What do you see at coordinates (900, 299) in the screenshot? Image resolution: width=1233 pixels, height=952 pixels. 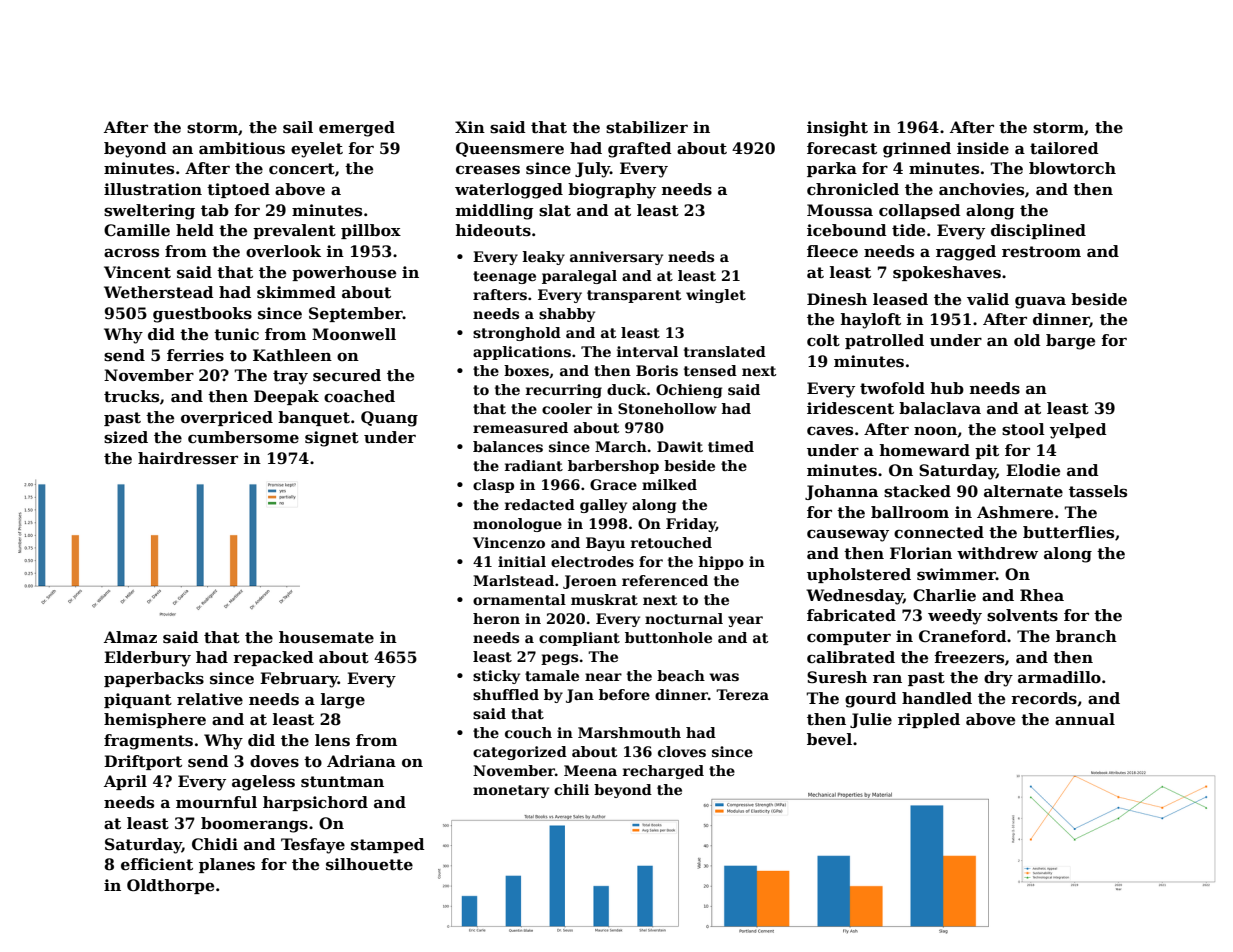 I see `leased` at bounding box center [900, 299].
